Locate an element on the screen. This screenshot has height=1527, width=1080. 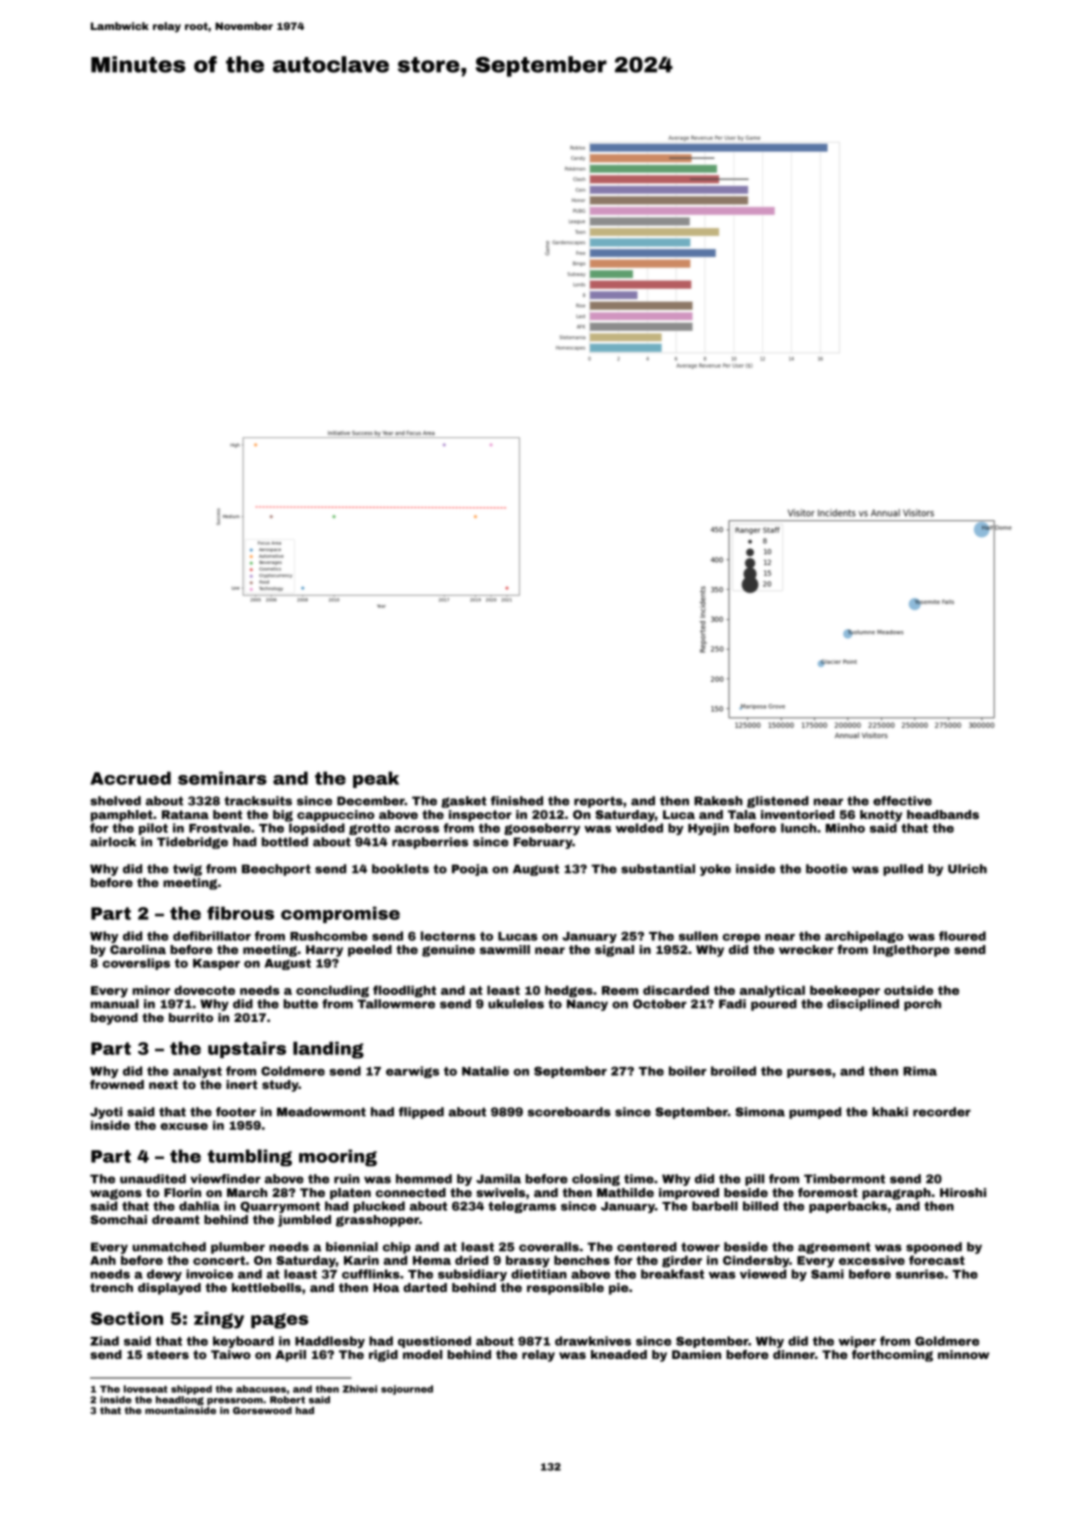
forecast is located at coordinates (937, 1260).
